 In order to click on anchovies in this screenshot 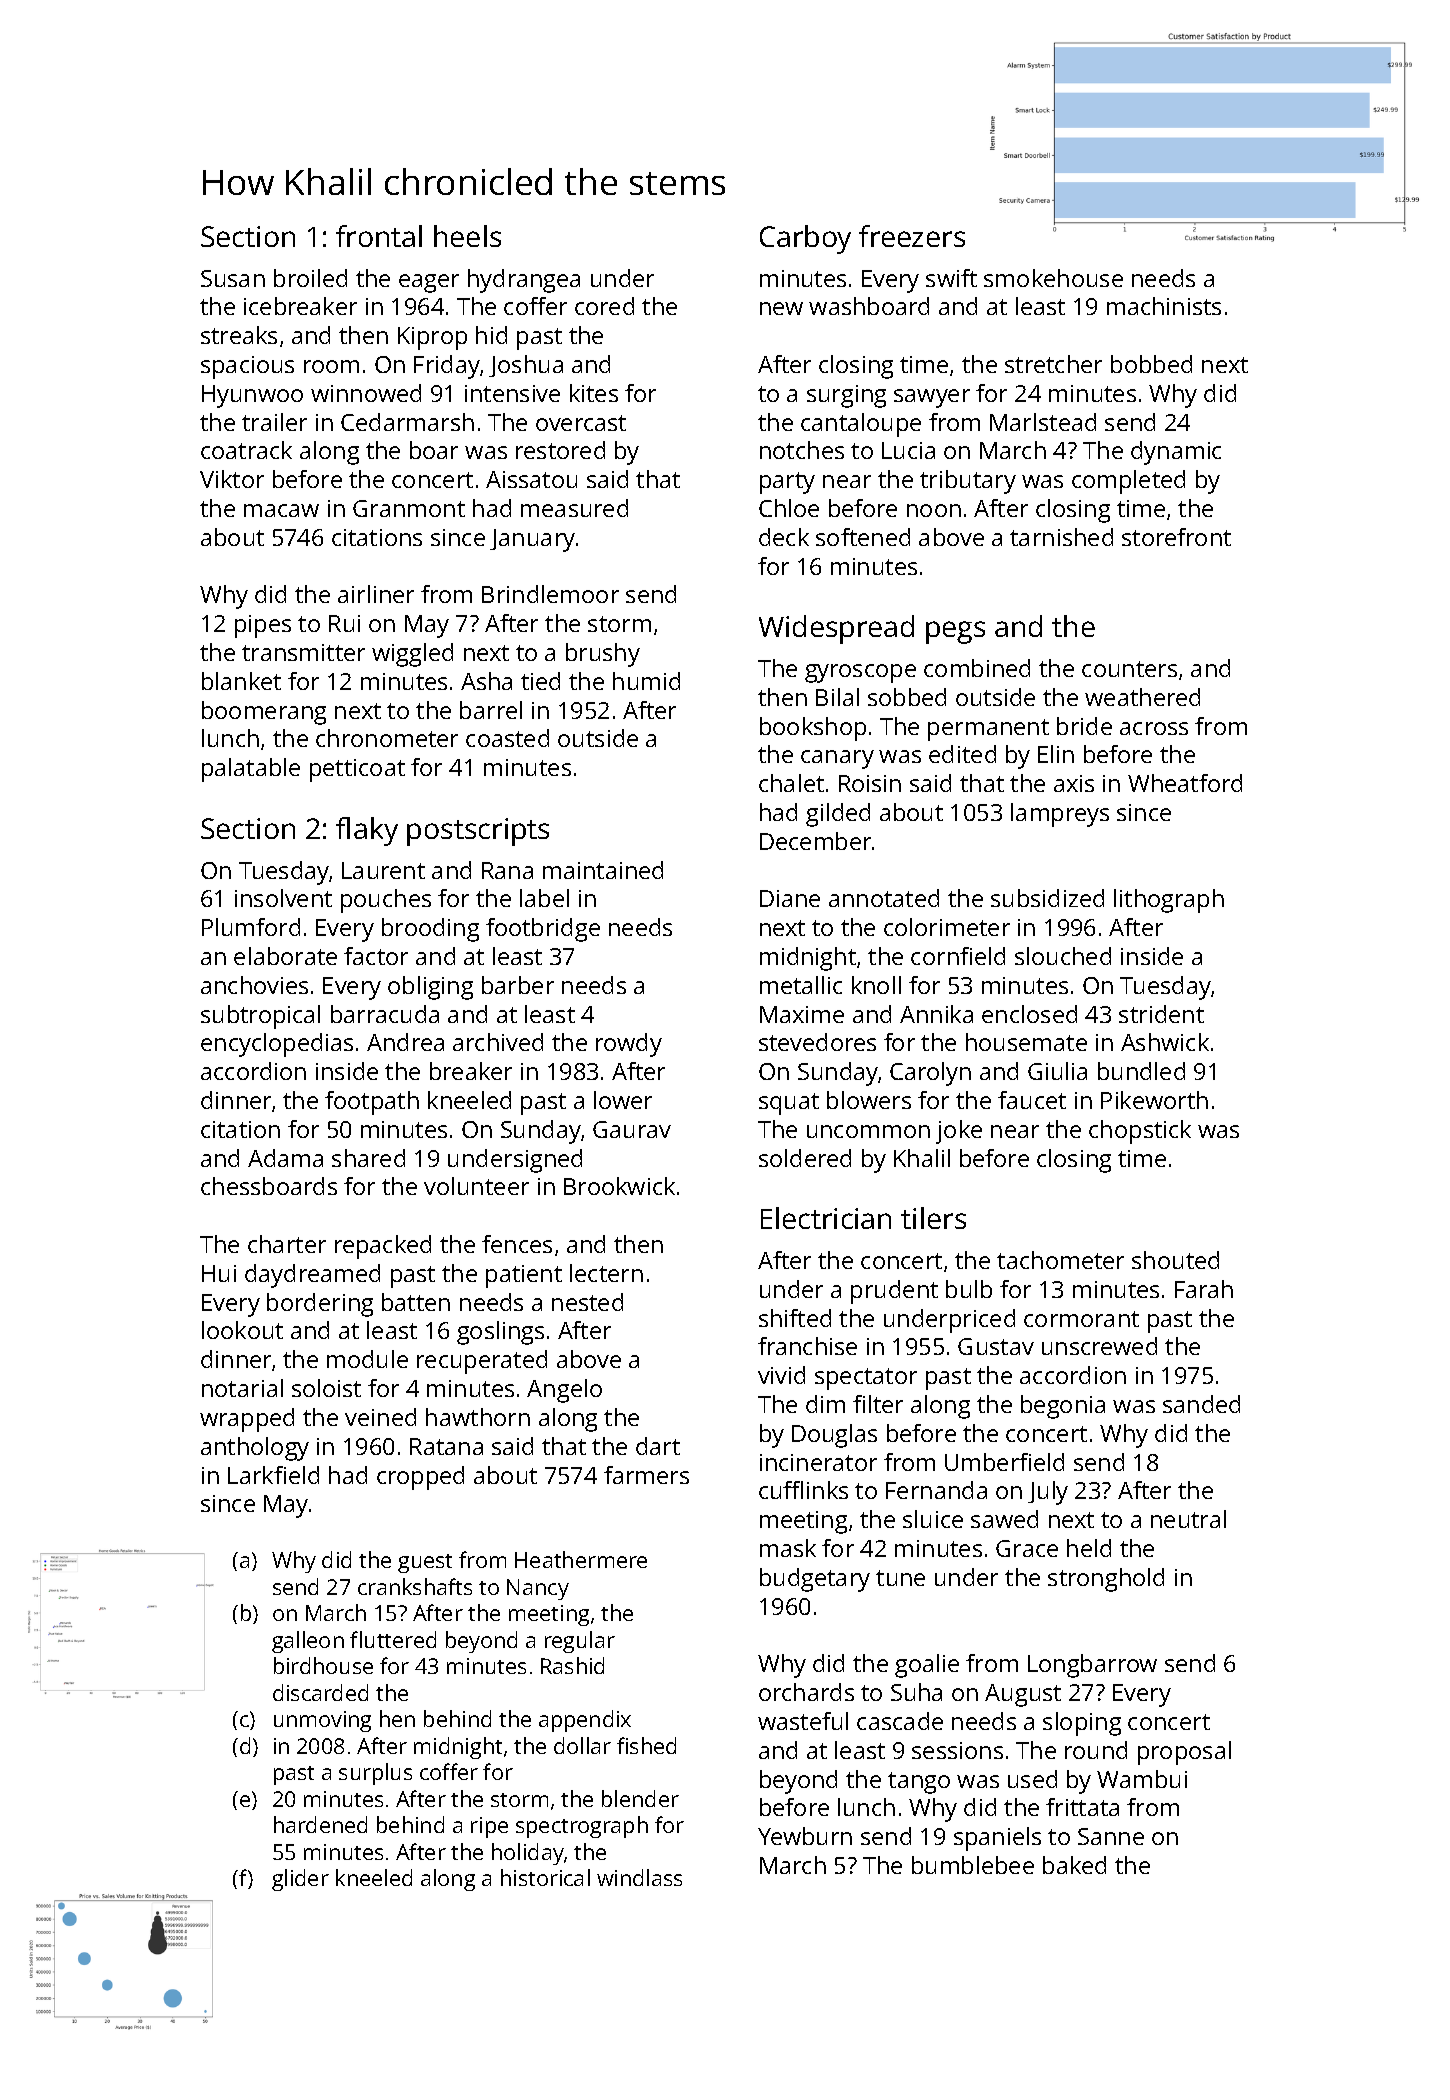, I will do `click(254, 985)`.
